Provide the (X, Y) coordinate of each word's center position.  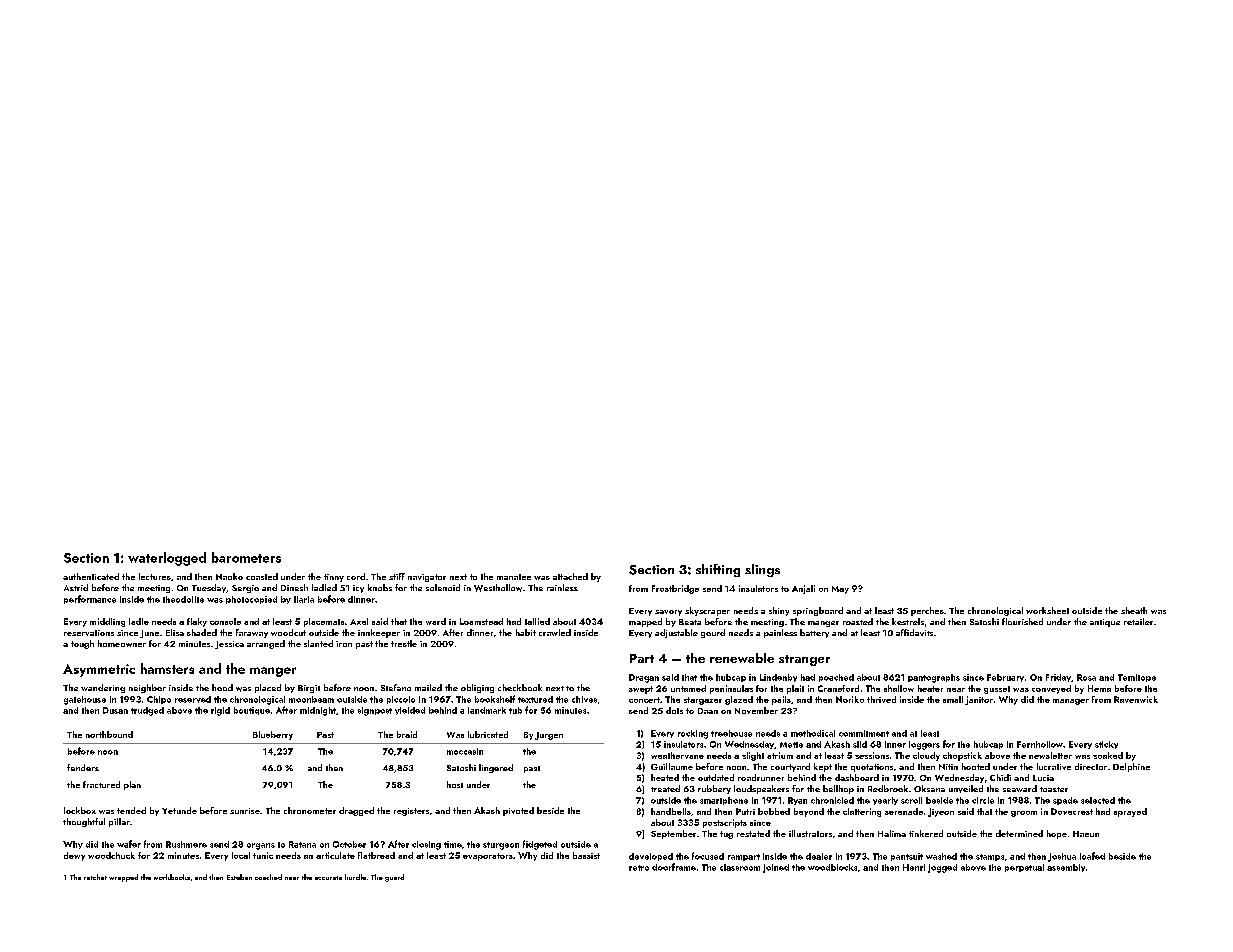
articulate (335, 855)
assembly (1066, 868)
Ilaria (304, 599)
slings (762, 570)
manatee (514, 577)
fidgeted (540, 845)
